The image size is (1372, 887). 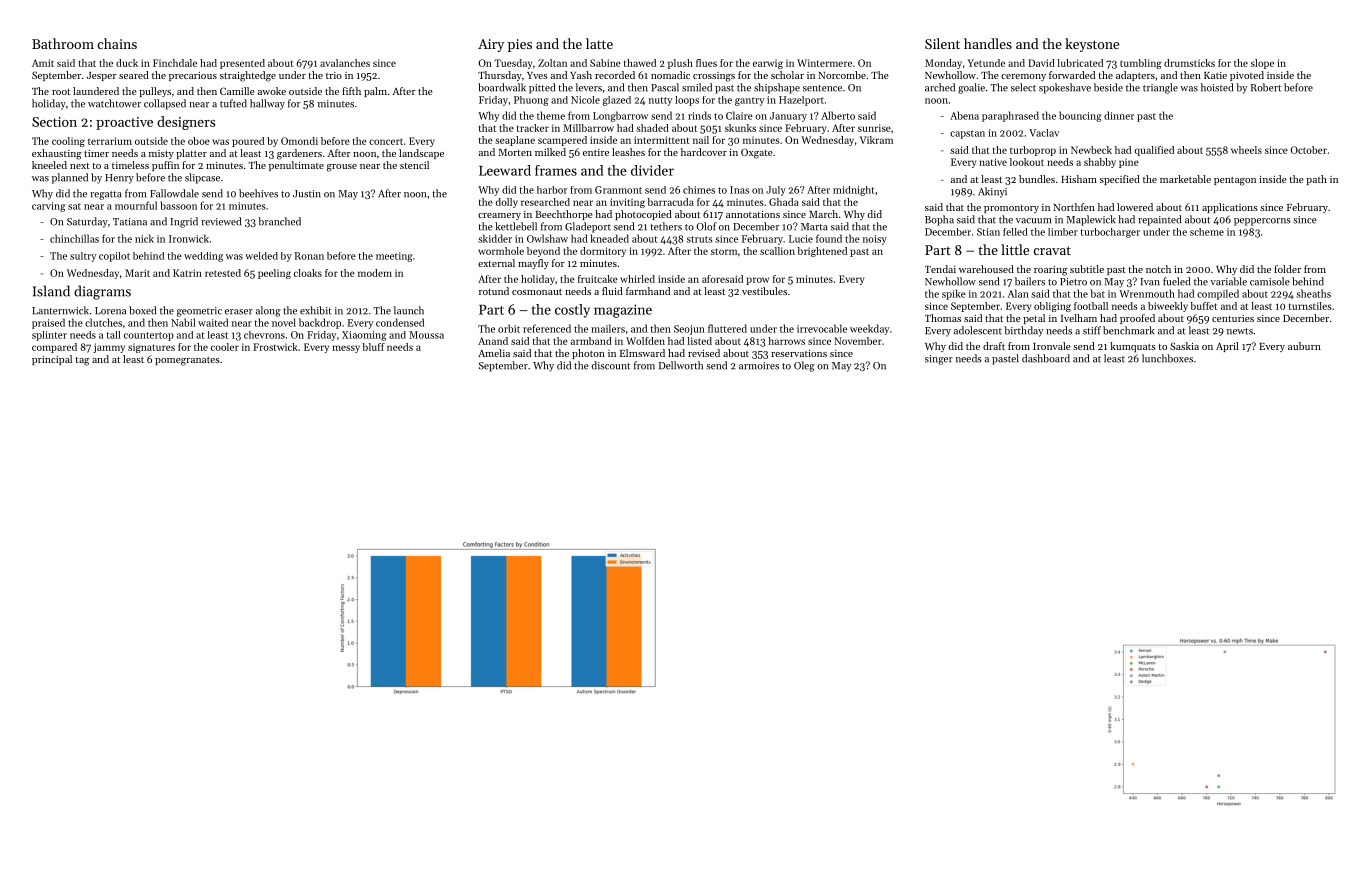 I want to click on tracker, so click(x=533, y=128).
